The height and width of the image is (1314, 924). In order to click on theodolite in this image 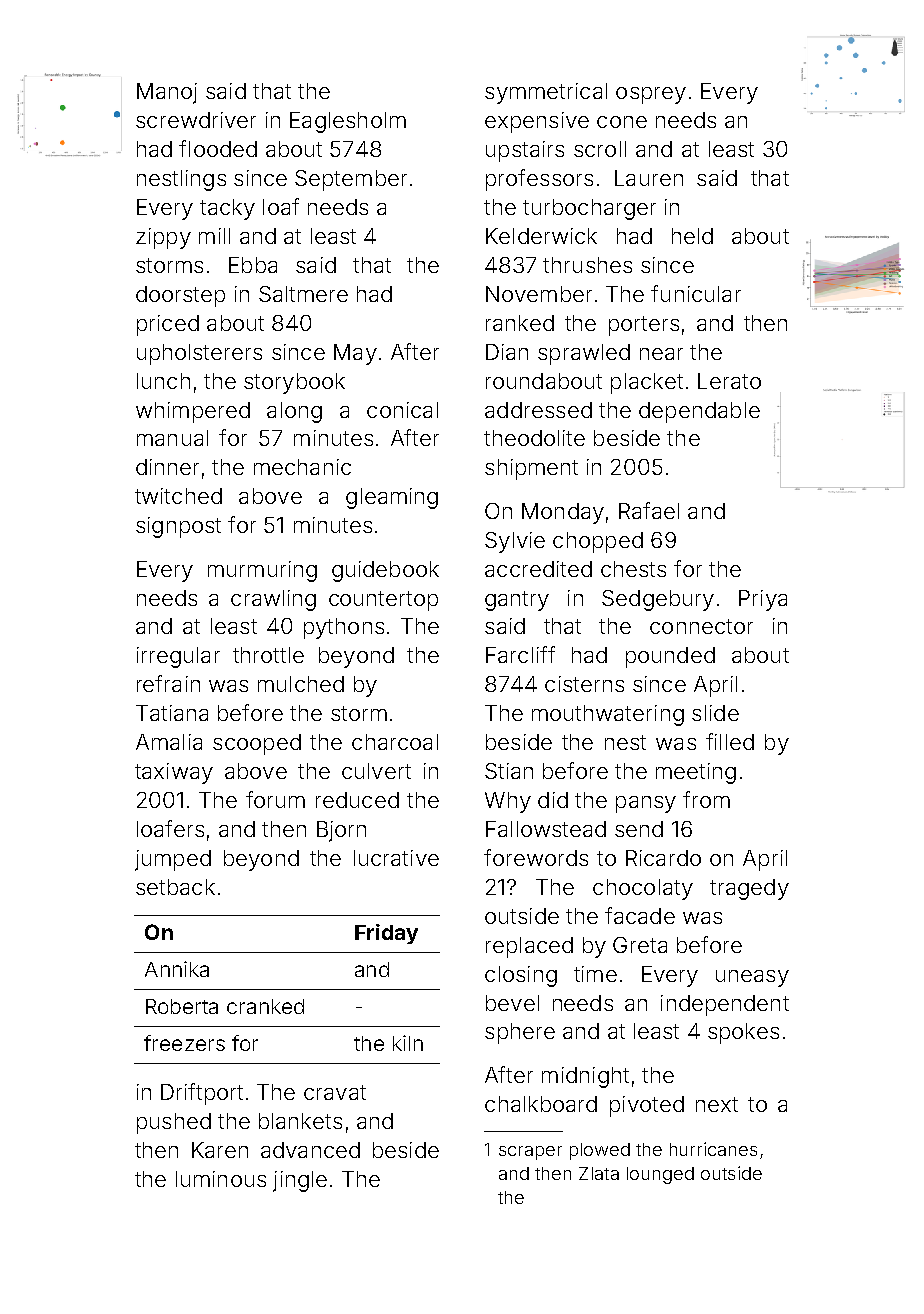, I will do `click(534, 438)`.
